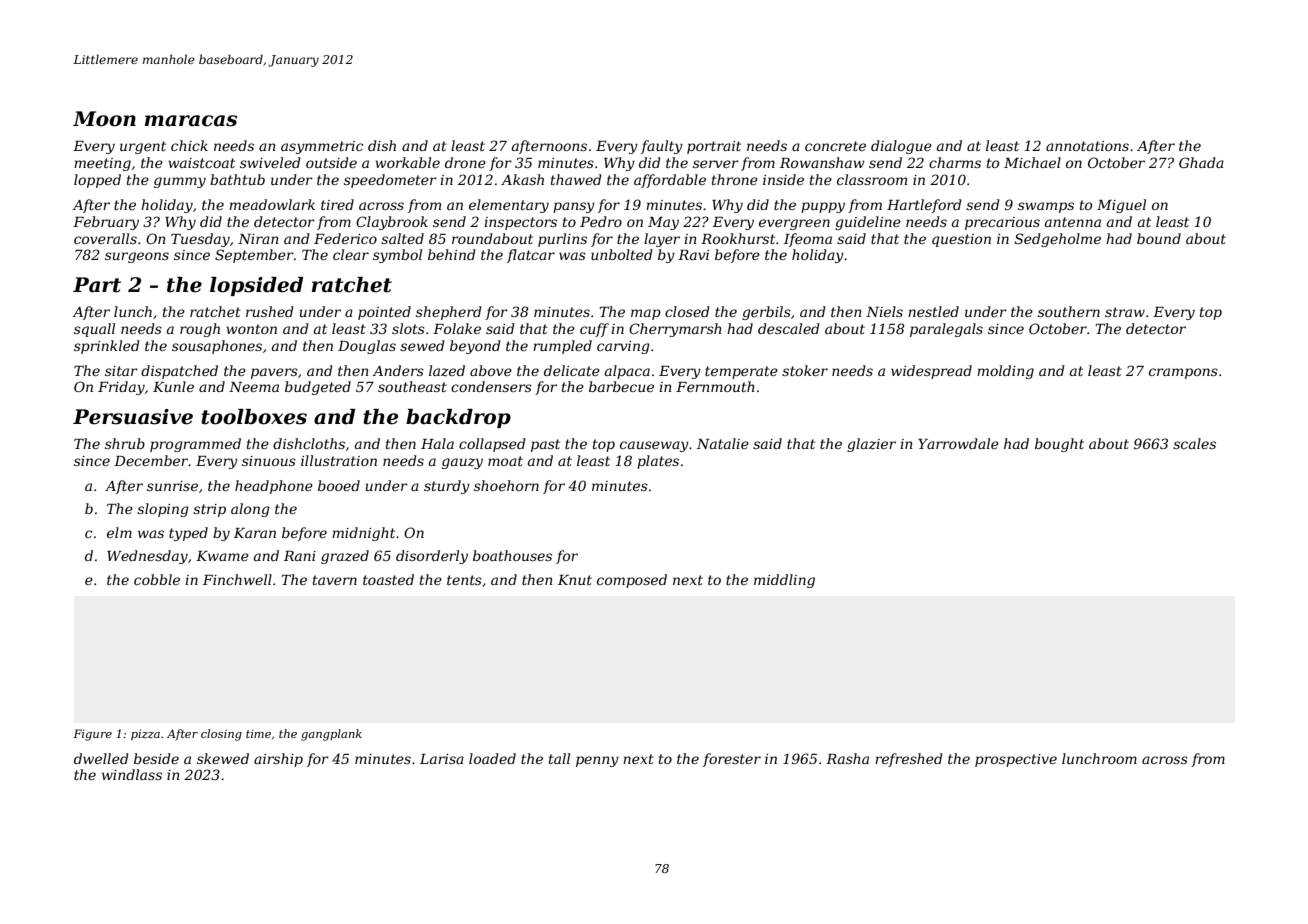  What do you see at coordinates (784, 581) in the screenshot?
I see `middling` at bounding box center [784, 581].
